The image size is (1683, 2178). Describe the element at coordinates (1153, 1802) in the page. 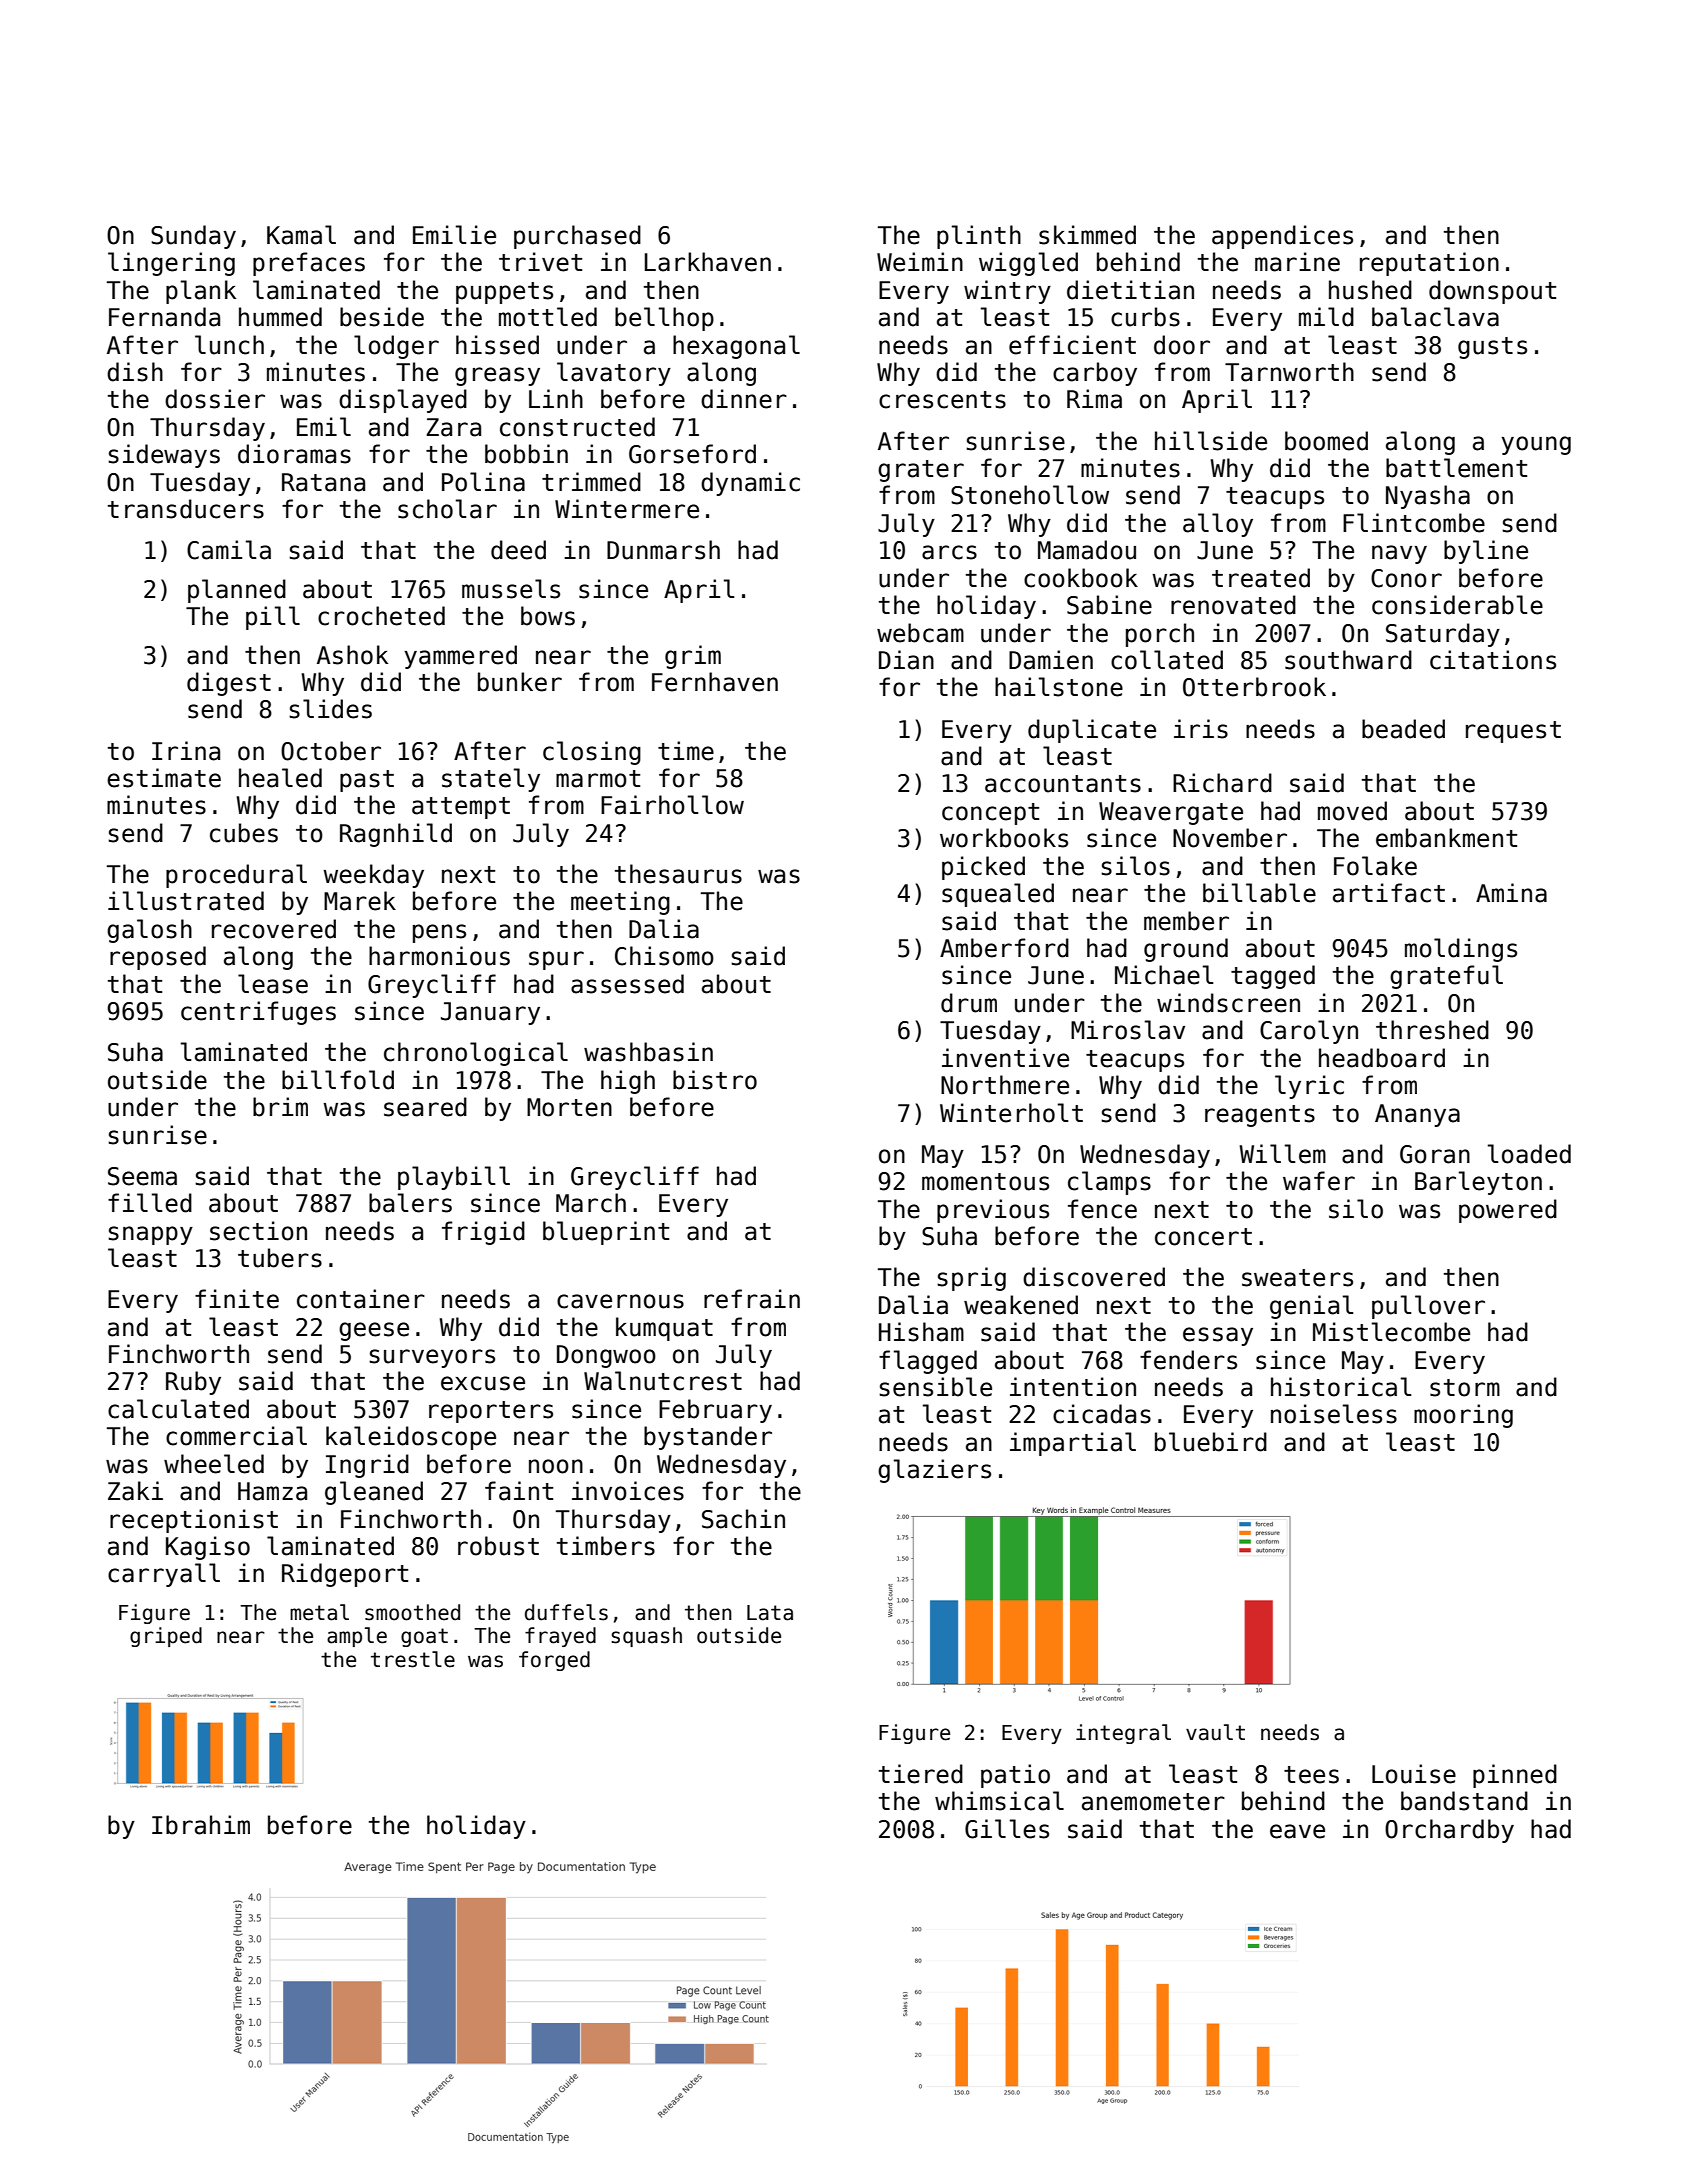

I see `anemometer` at that location.
